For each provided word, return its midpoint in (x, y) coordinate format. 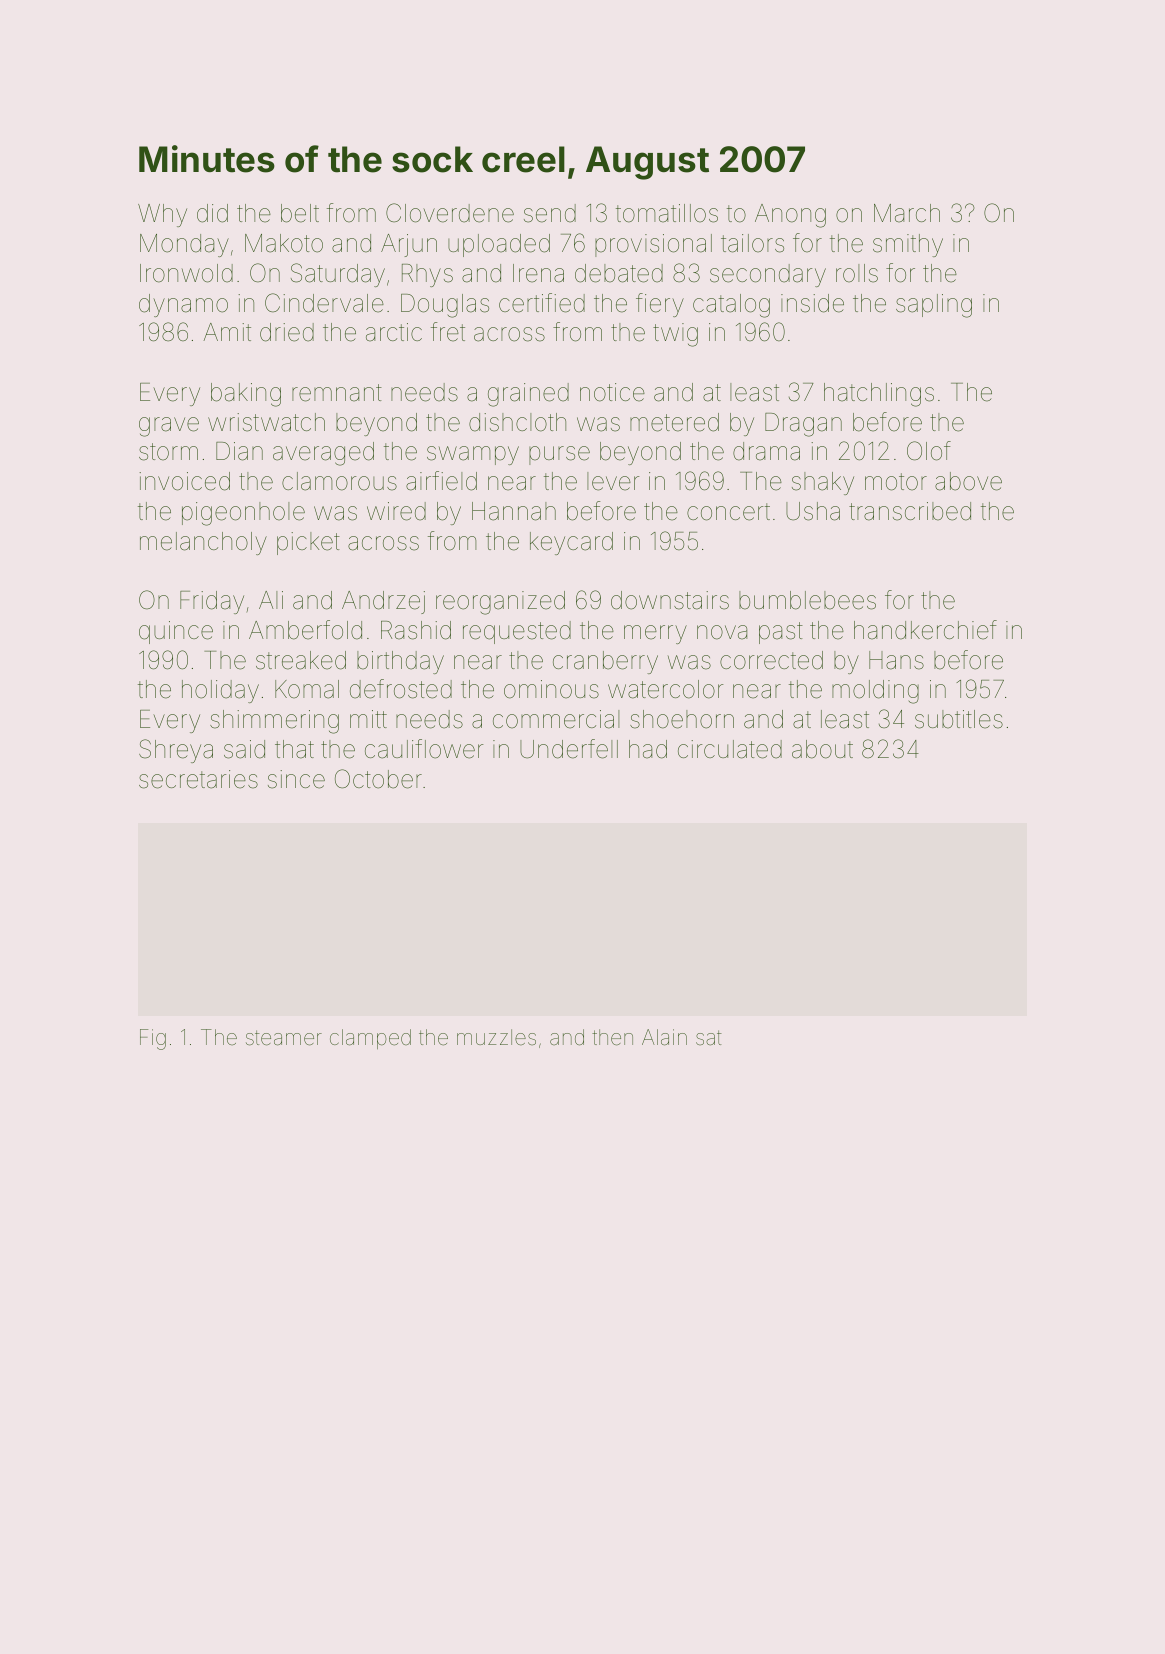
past (781, 633)
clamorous (339, 481)
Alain (664, 1037)
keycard (571, 543)
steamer (284, 1038)
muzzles (496, 1037)
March (907, 213)
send (550, 213)
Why (162, 215)
